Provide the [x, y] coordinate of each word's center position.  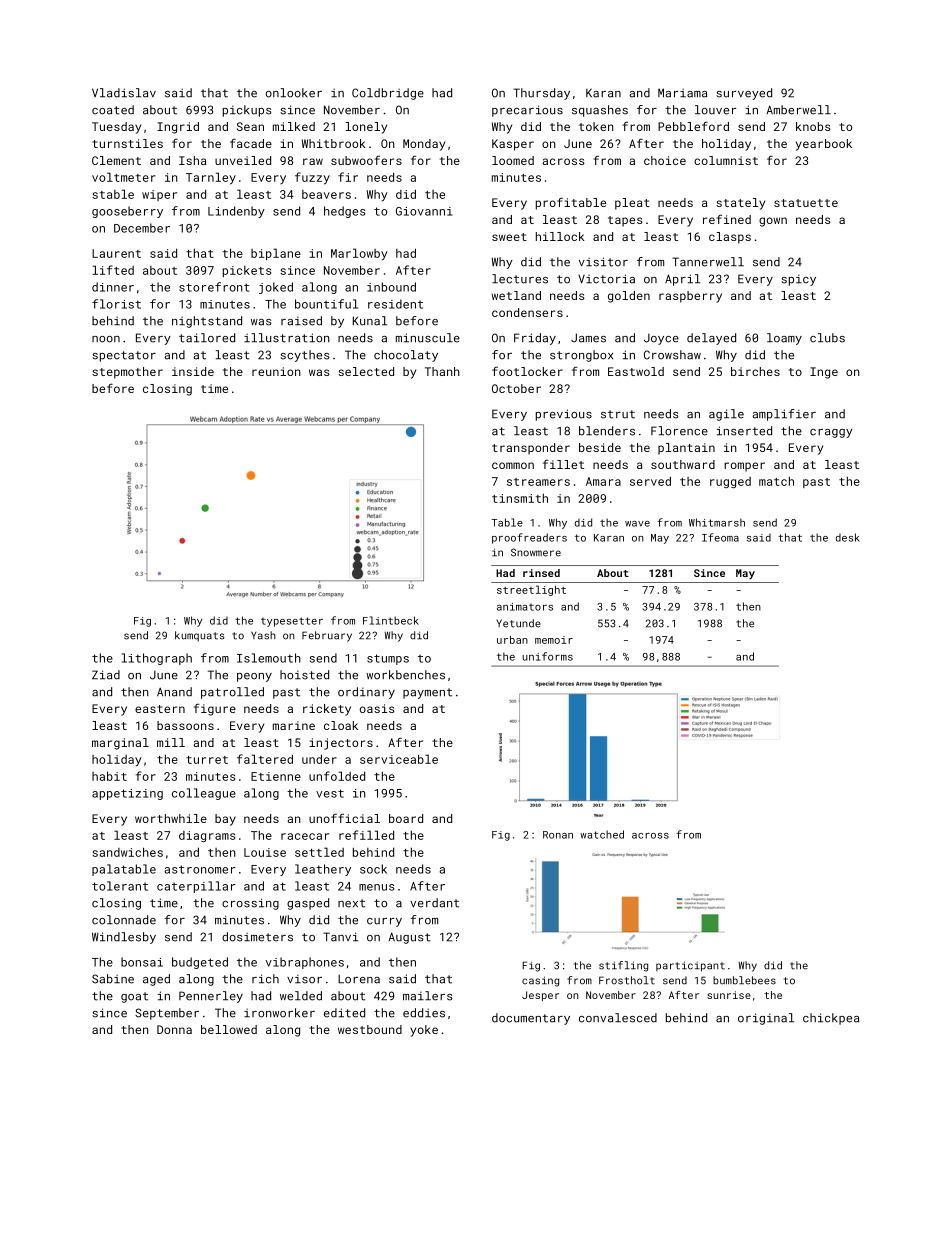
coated [113, 110]
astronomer [199, 869]
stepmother [127, 373]
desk [848, 537]
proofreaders [529, 538]
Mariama [682, 93]
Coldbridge [388, 94]
